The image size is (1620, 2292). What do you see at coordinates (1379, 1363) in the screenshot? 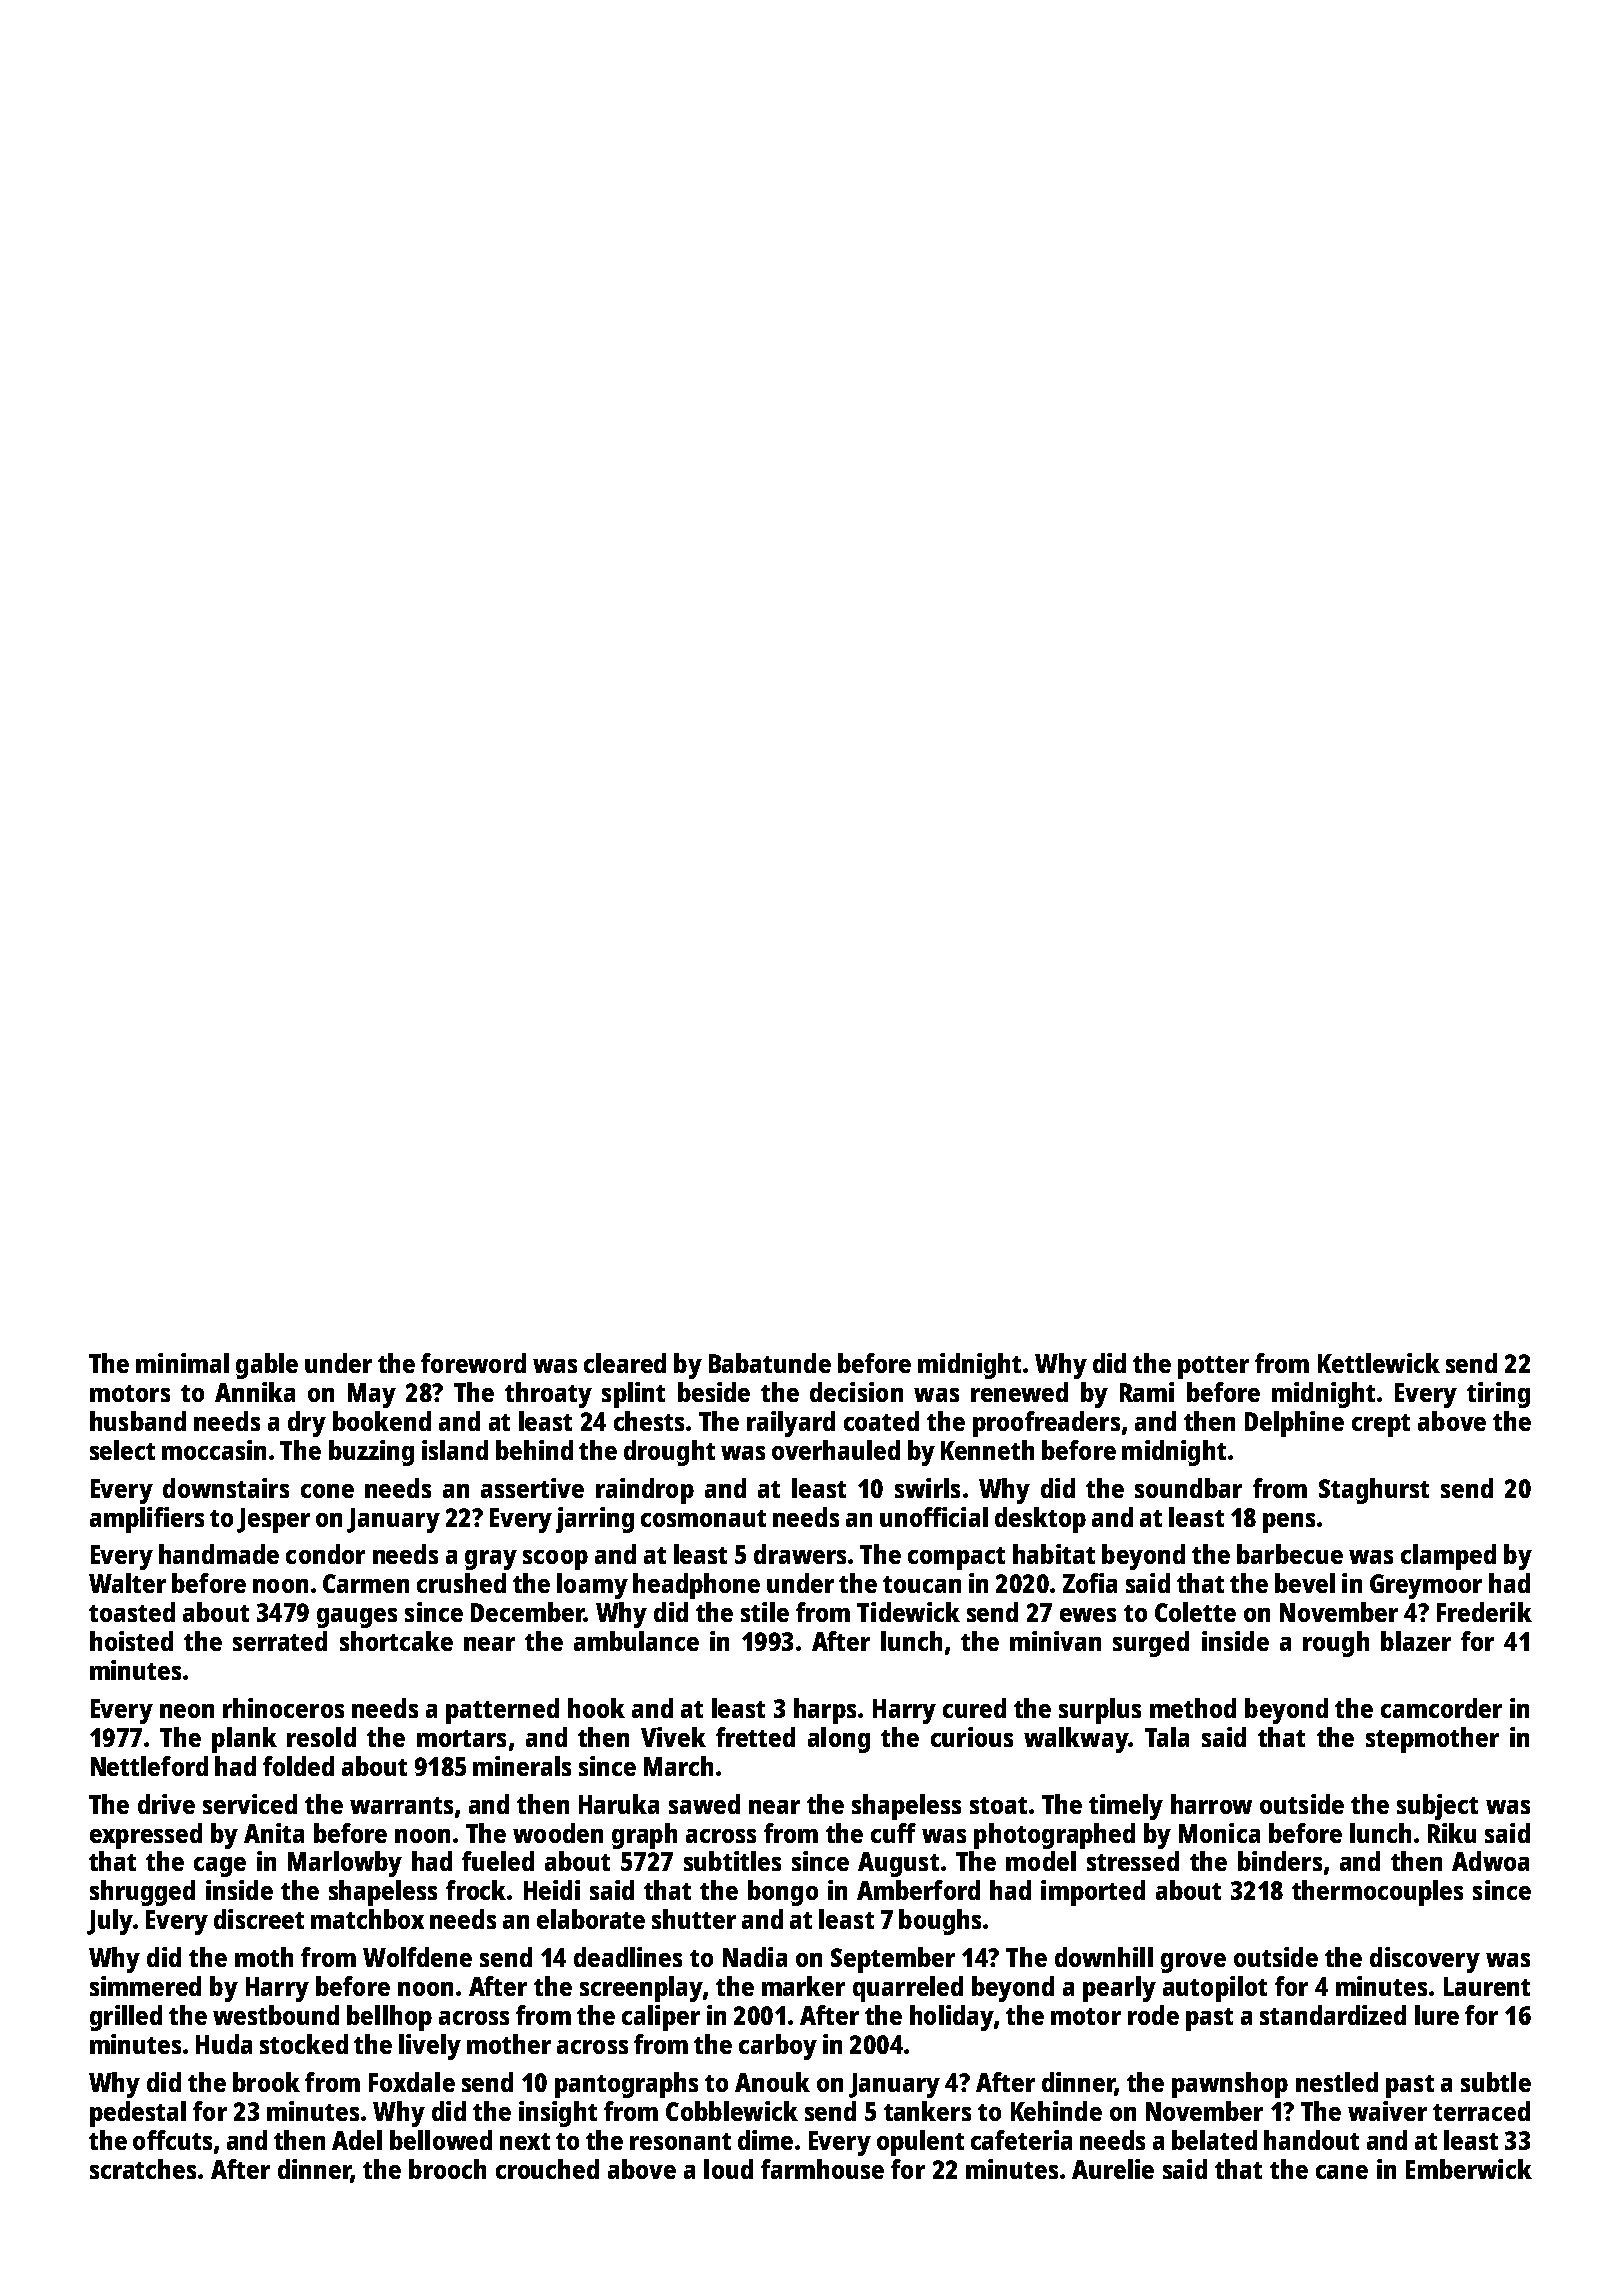
I see `Kettlewick` at bounding box center [1379, 1363].
